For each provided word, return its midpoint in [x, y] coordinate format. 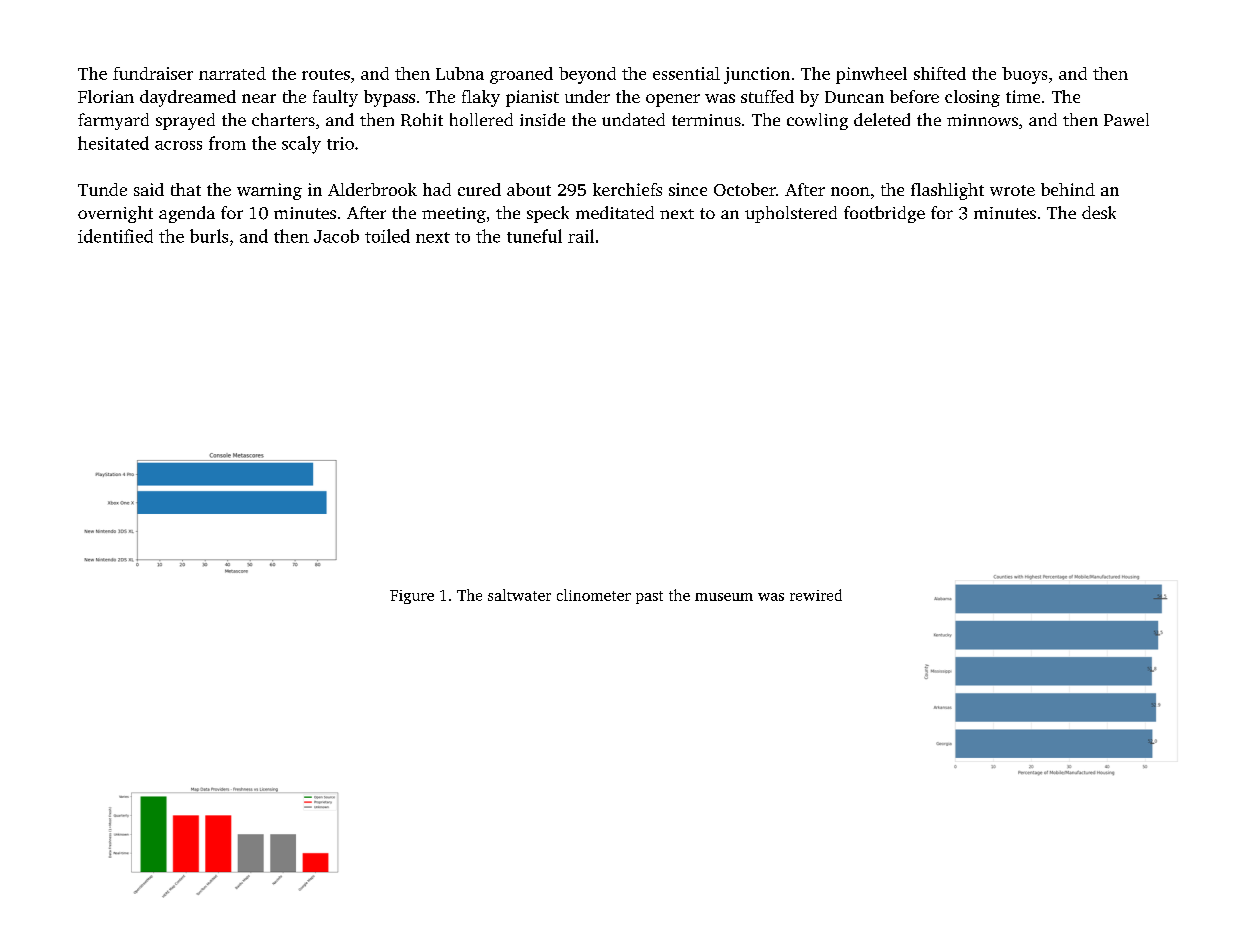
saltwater [519, 595]
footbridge [884, 214]
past [649, 597]
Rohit [422, 120]
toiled [387, 236]
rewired [816, 595]
